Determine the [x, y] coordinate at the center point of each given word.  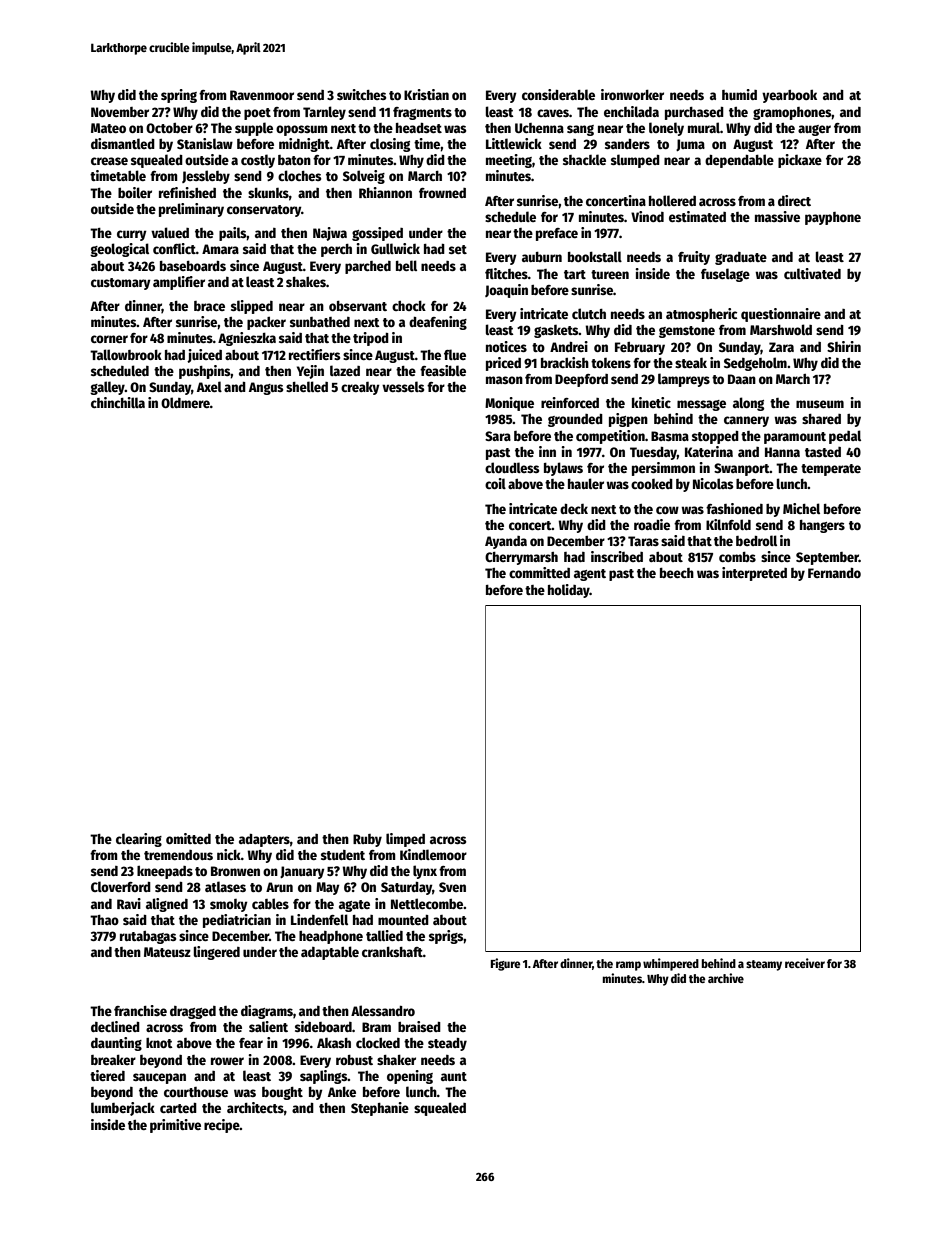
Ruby [367, 840]
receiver [805, 963]
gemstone [687, 332]
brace [209, 306]
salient [268, 1026]
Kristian [426, 94]
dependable [739, 161]
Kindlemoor [433, 854]
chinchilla [118, 402]
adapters [264, 840]
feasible [443, 370]
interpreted [754, 574]
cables [270, 903]
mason [504, 380]
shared [821, 419]
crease [109, 161]
